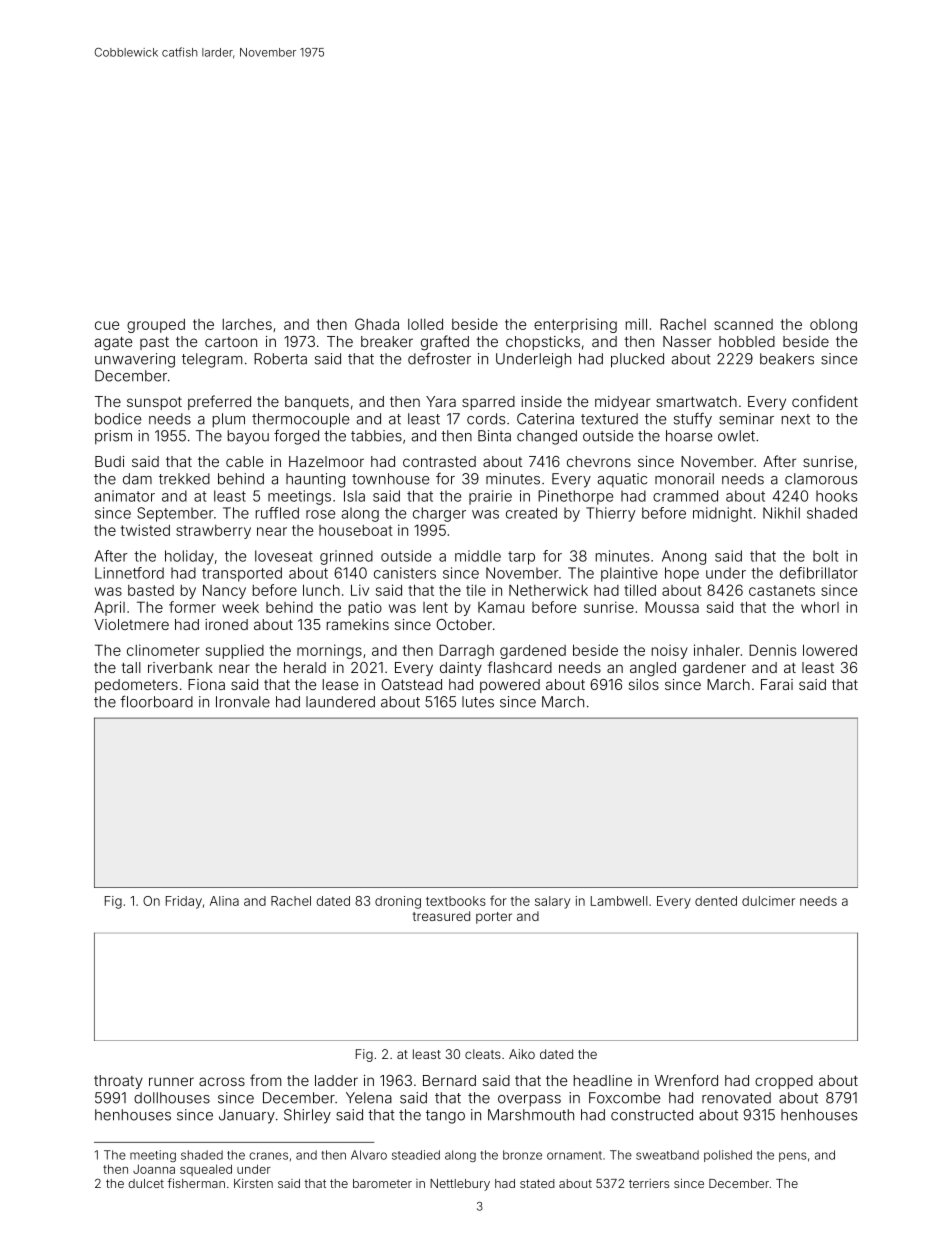 This screenshot has width=952, height=1233. Describe the element at coordinates (425, 324) in the screenshot. I see `lolled` at that location.
